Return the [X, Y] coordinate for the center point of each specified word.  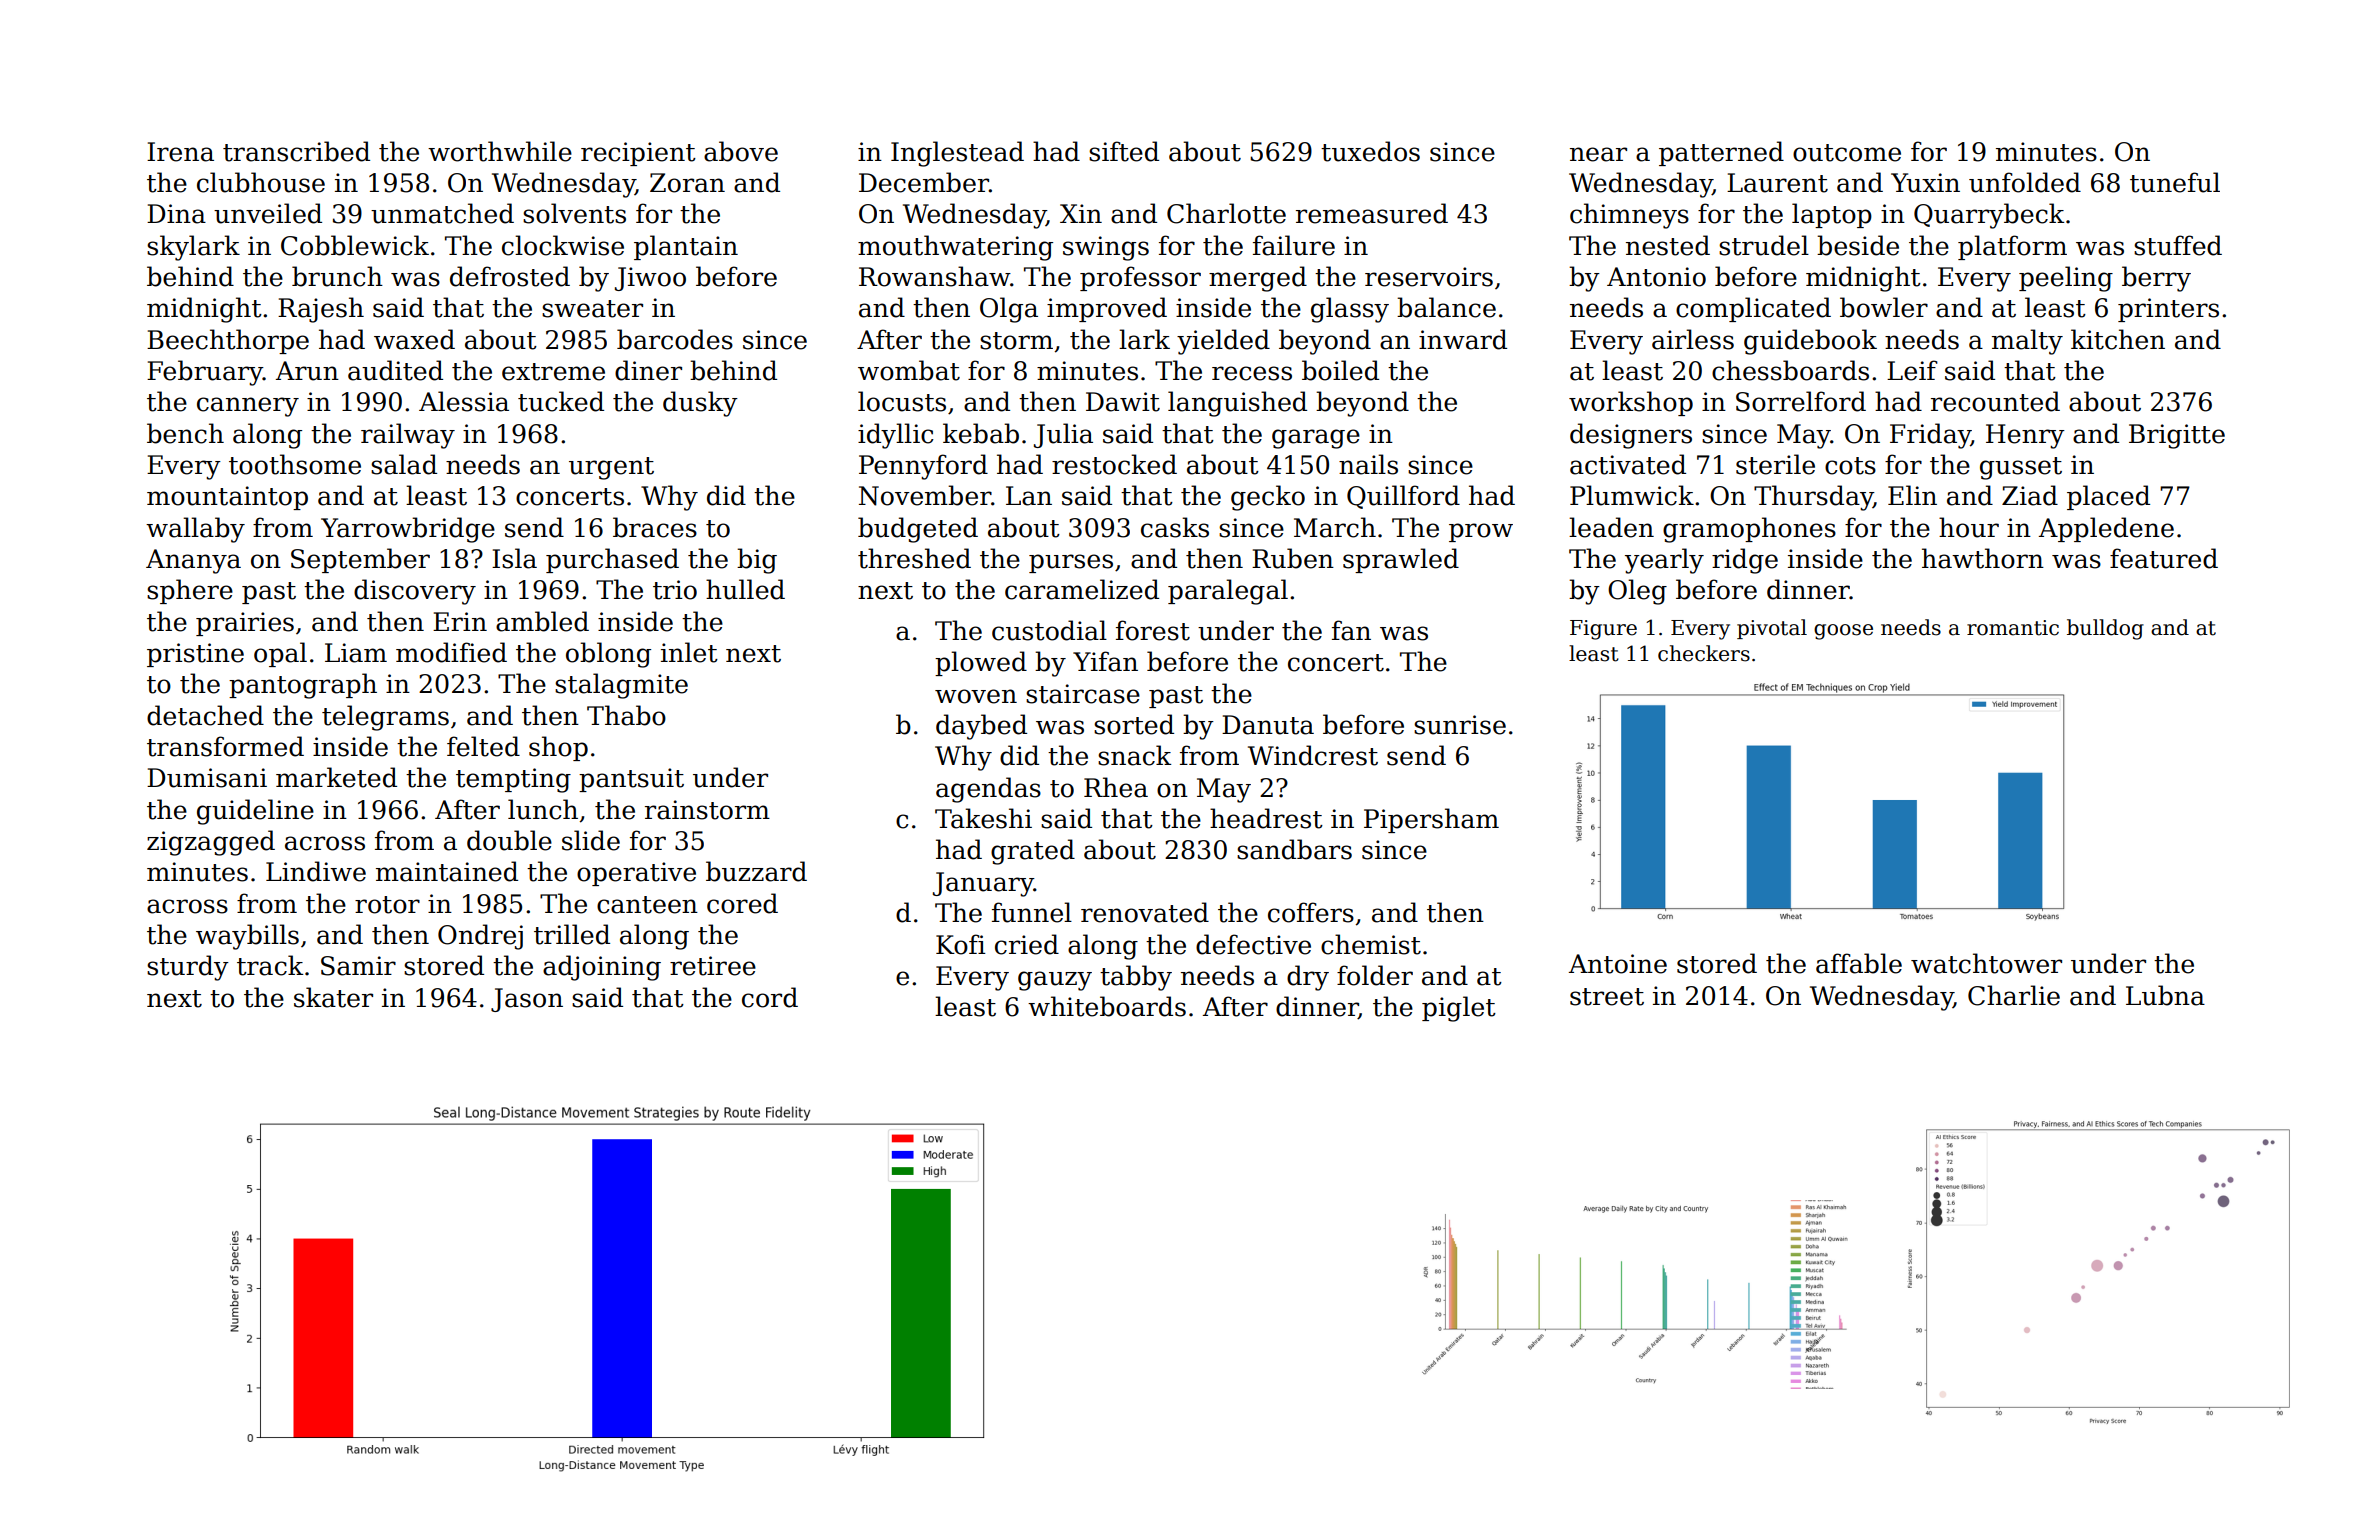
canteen [647, 905]
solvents [574, 213]
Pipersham [1431, 820]
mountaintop [227, 498]
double [509, 840]
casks [1175, 527]
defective [1253, 944]
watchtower [1986, 963]
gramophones [1749, 530]
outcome [1847, 153]
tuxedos [1370, 151]
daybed [981, 727]
